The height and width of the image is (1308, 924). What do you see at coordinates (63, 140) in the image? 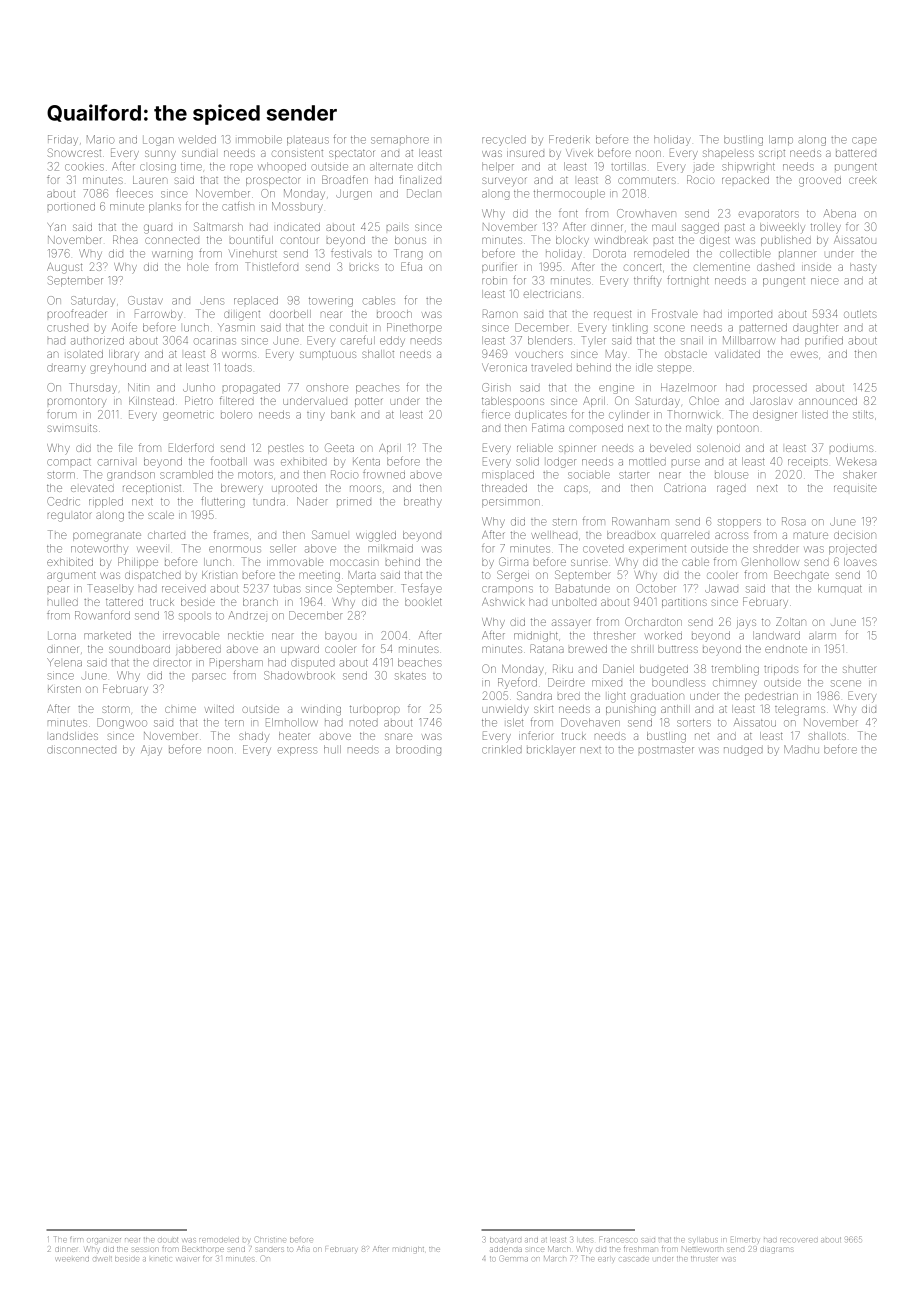
I see `Friday` at bounding box center [63, 140].
